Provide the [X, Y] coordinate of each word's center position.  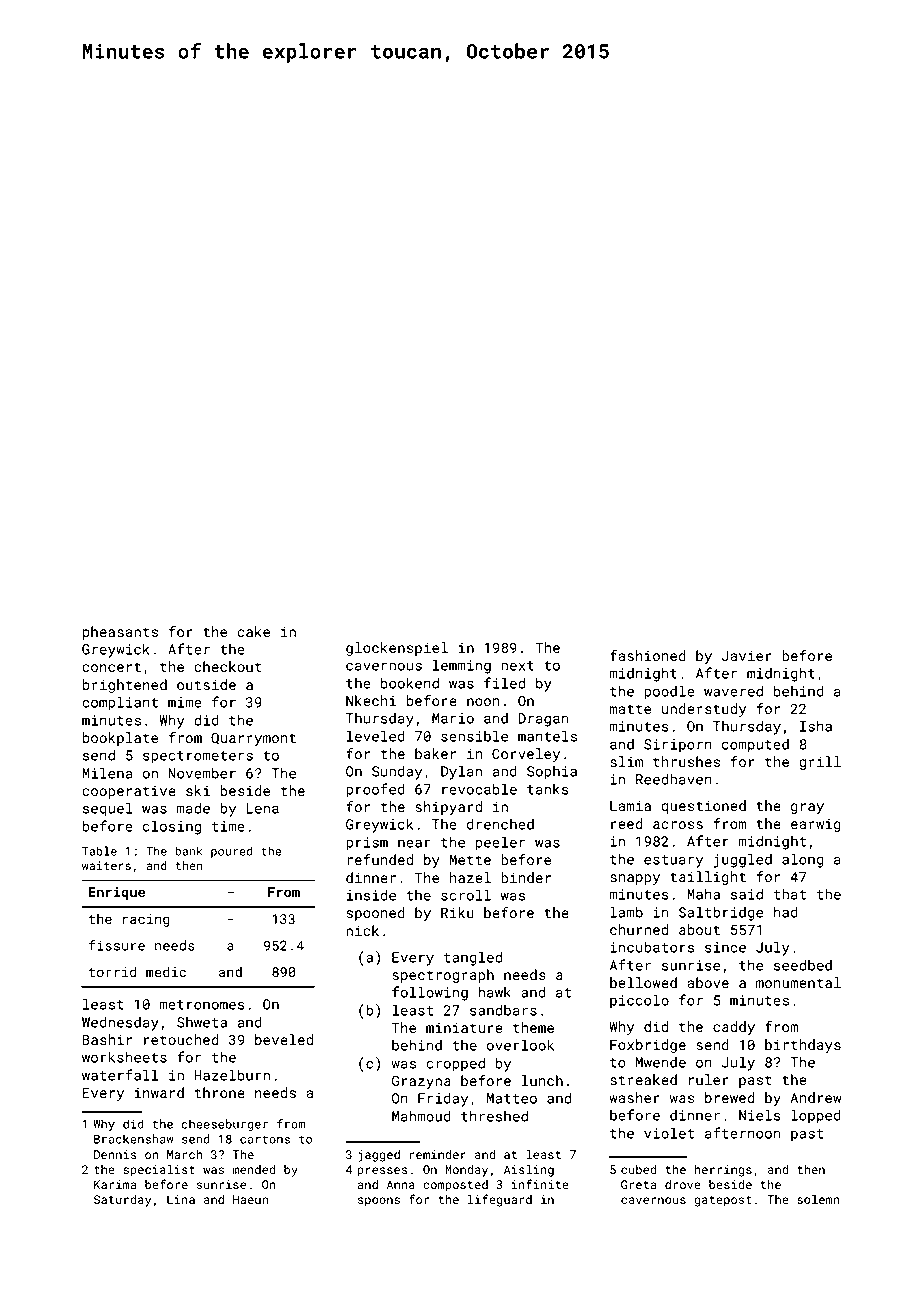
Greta [638, 1184]
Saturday [122, 1201]
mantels [547, 736]
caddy [734, 1028]
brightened [125, 686]
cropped [455, 1064]
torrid [113, 971]
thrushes [686, 761]
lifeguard [500, 1200]
